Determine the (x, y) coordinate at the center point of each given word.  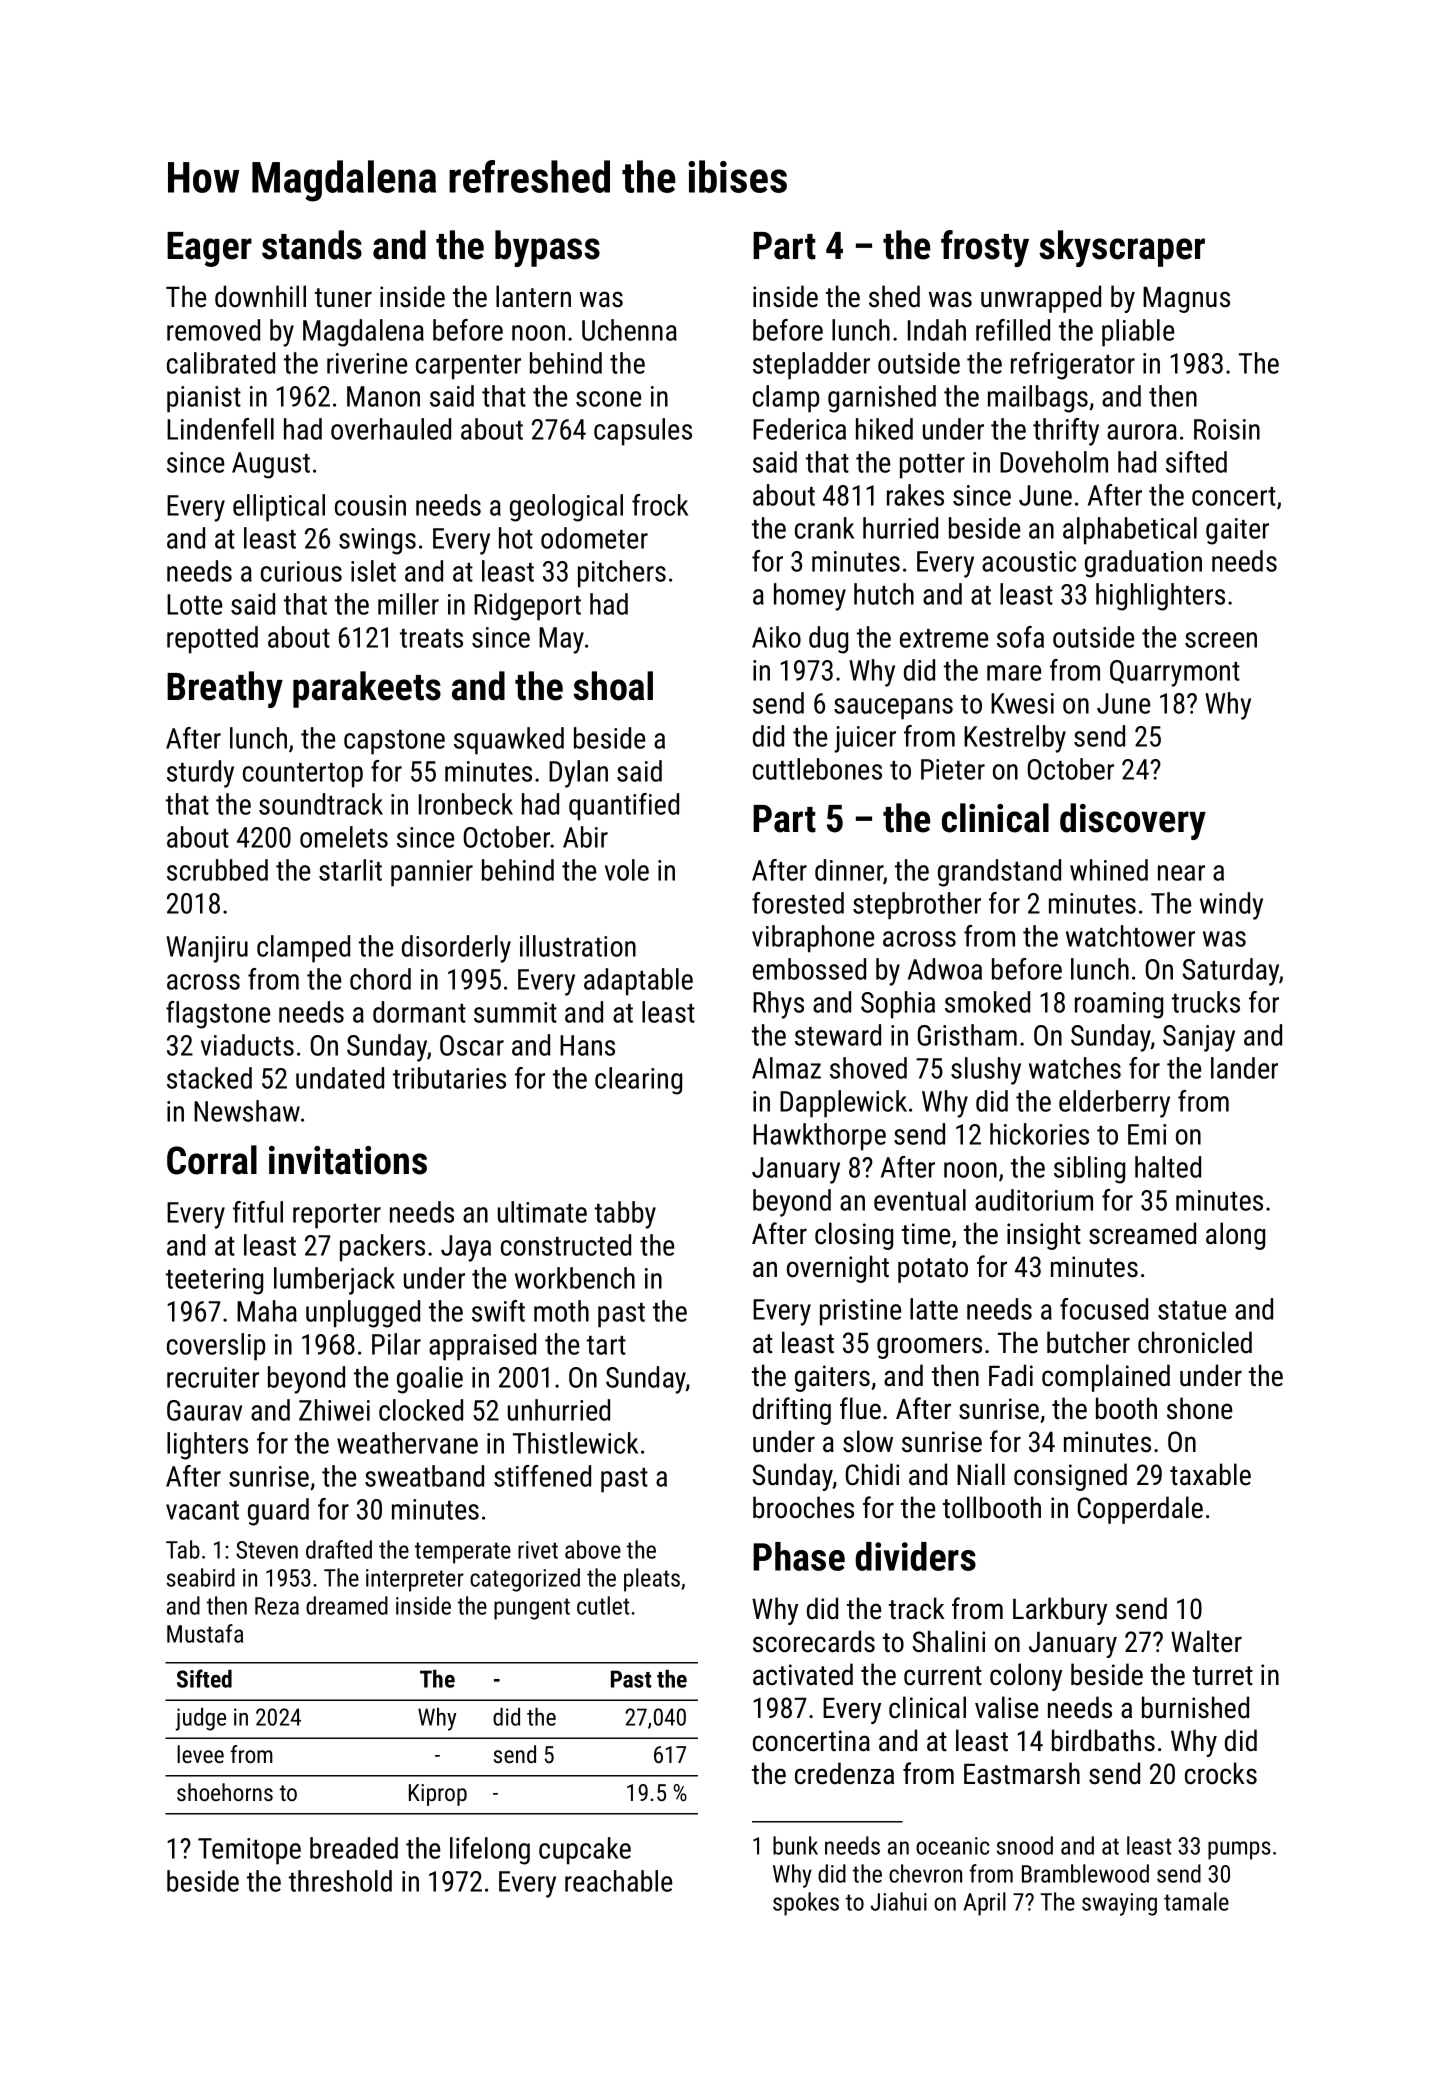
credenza (844, 1773)
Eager (209, 249)
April (985, 1904)
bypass (547, 248)
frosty (985, 248)
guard (278, 1512)
